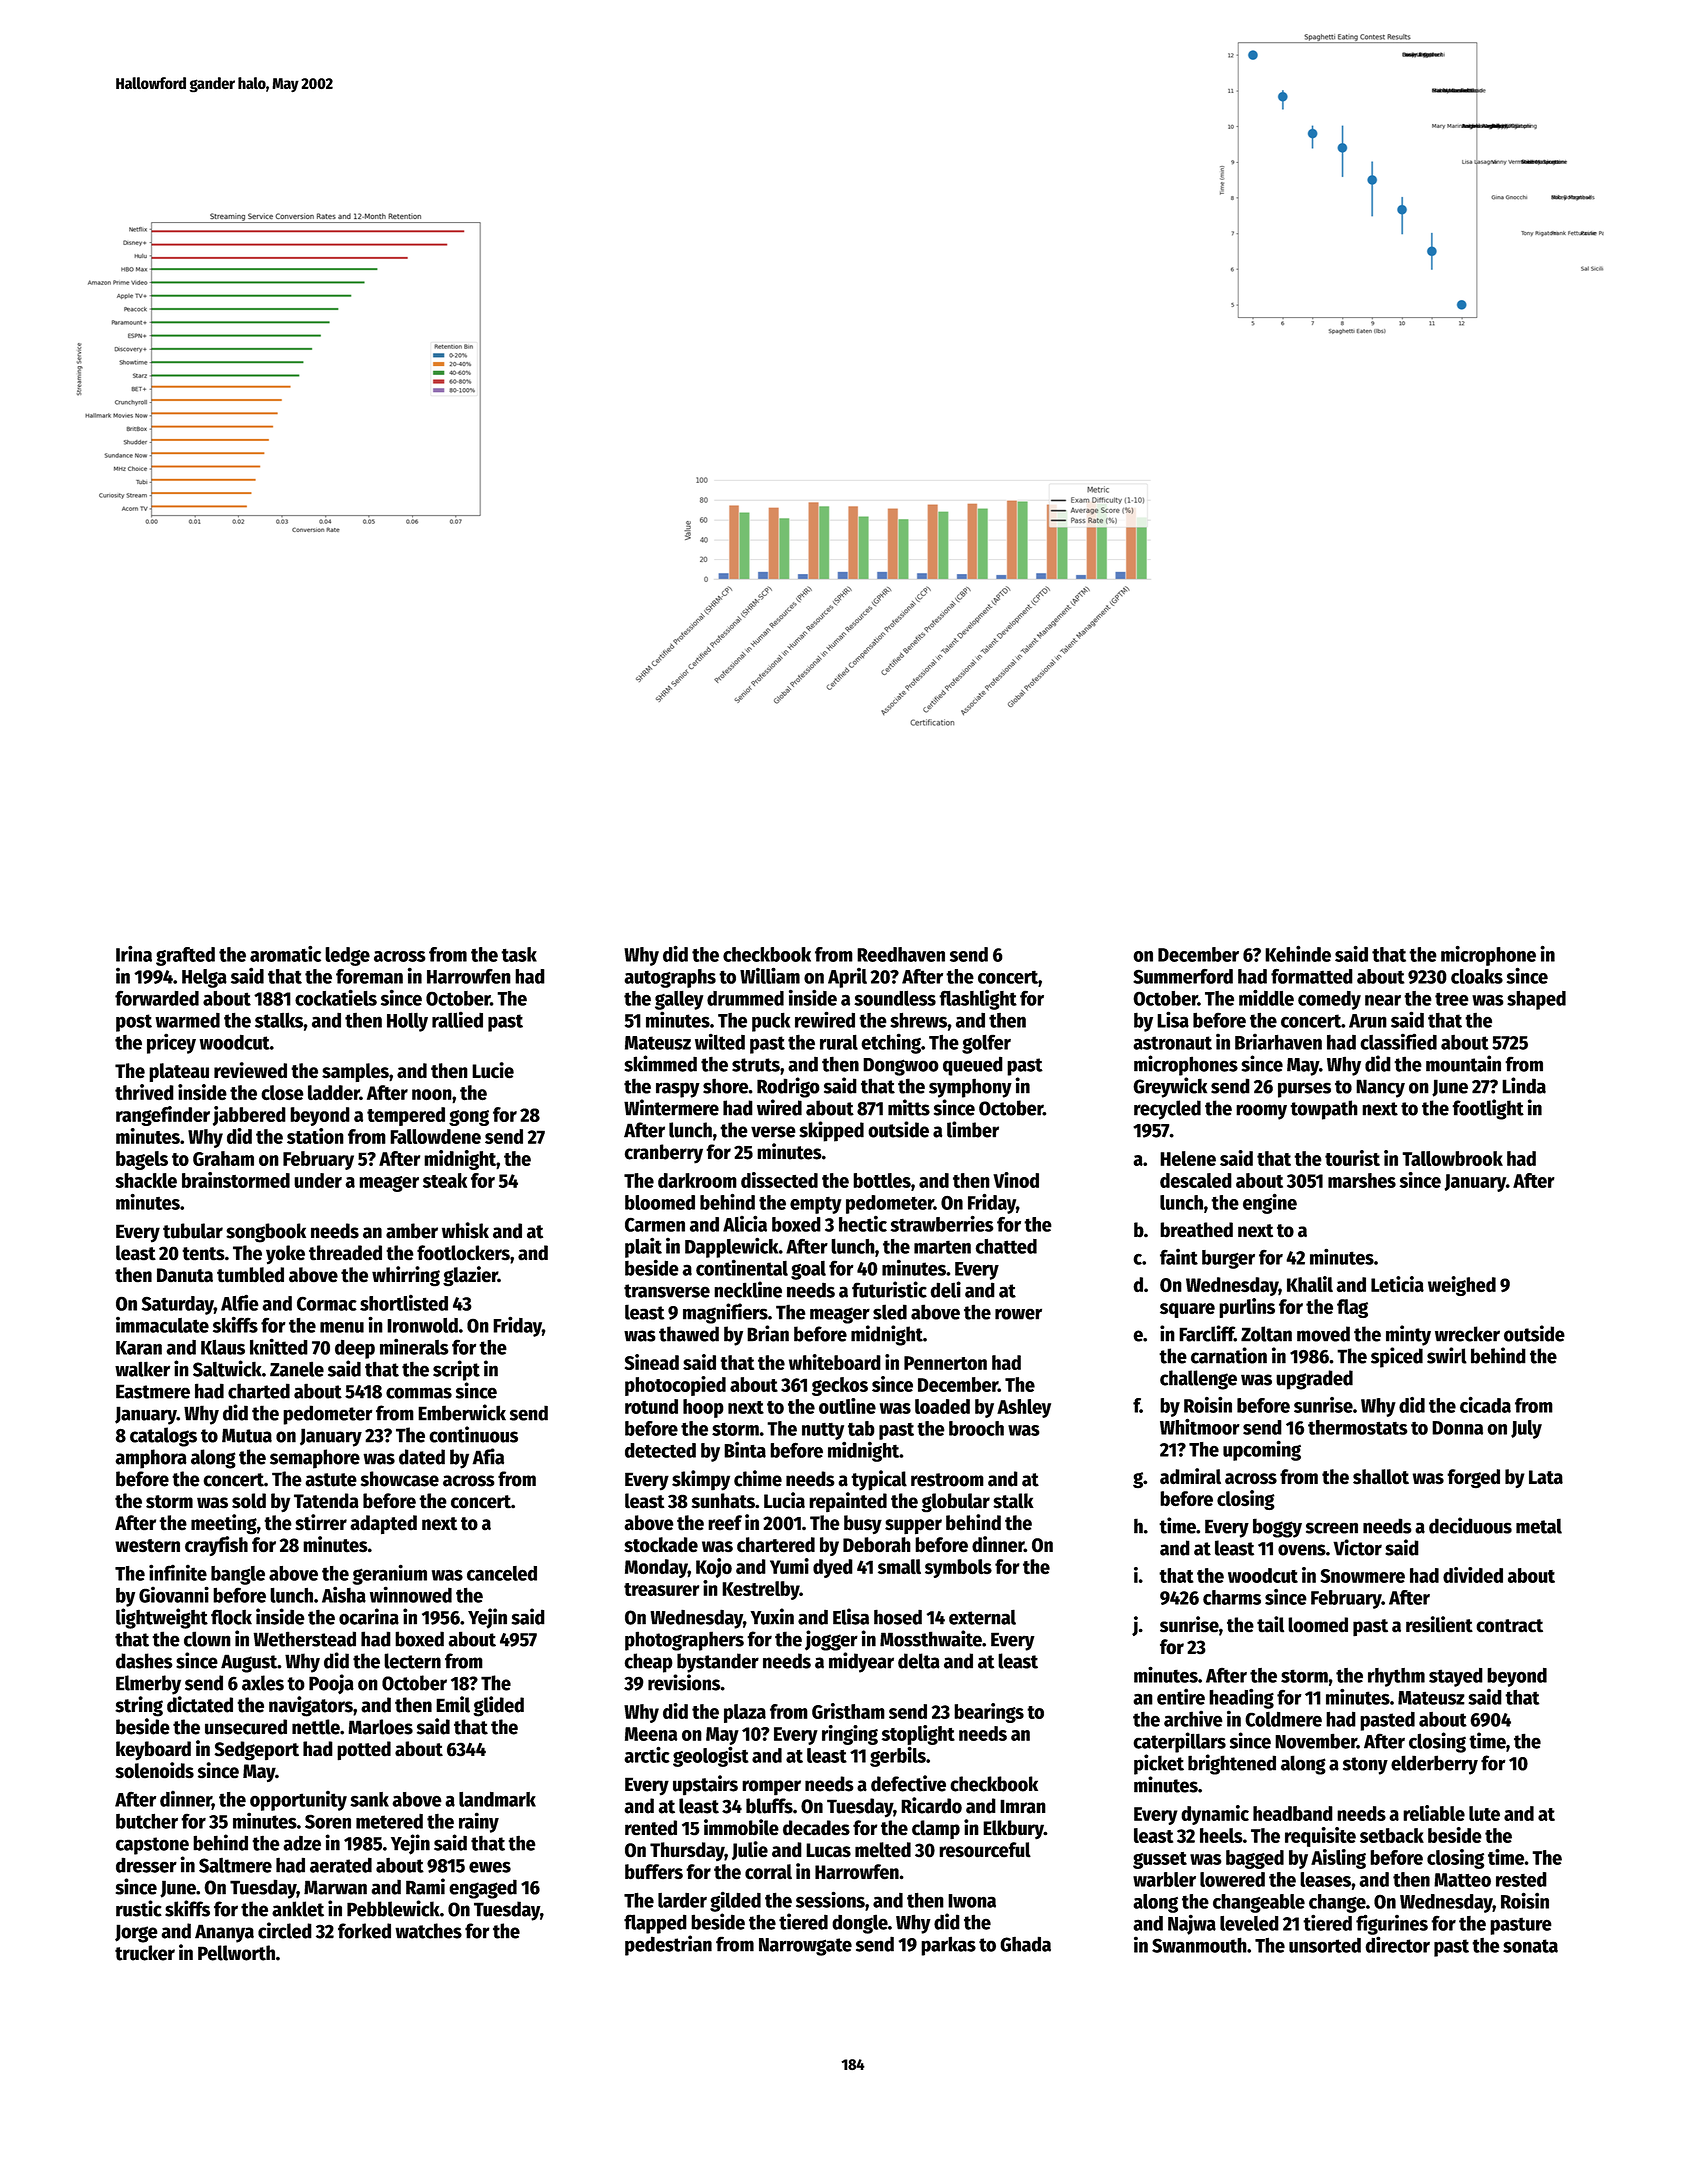 The width and height of the screenshot is (1683, 2178). Describe the element at coordinates (1397, 1357) in the screenshot. I see `spiced` at that location.
